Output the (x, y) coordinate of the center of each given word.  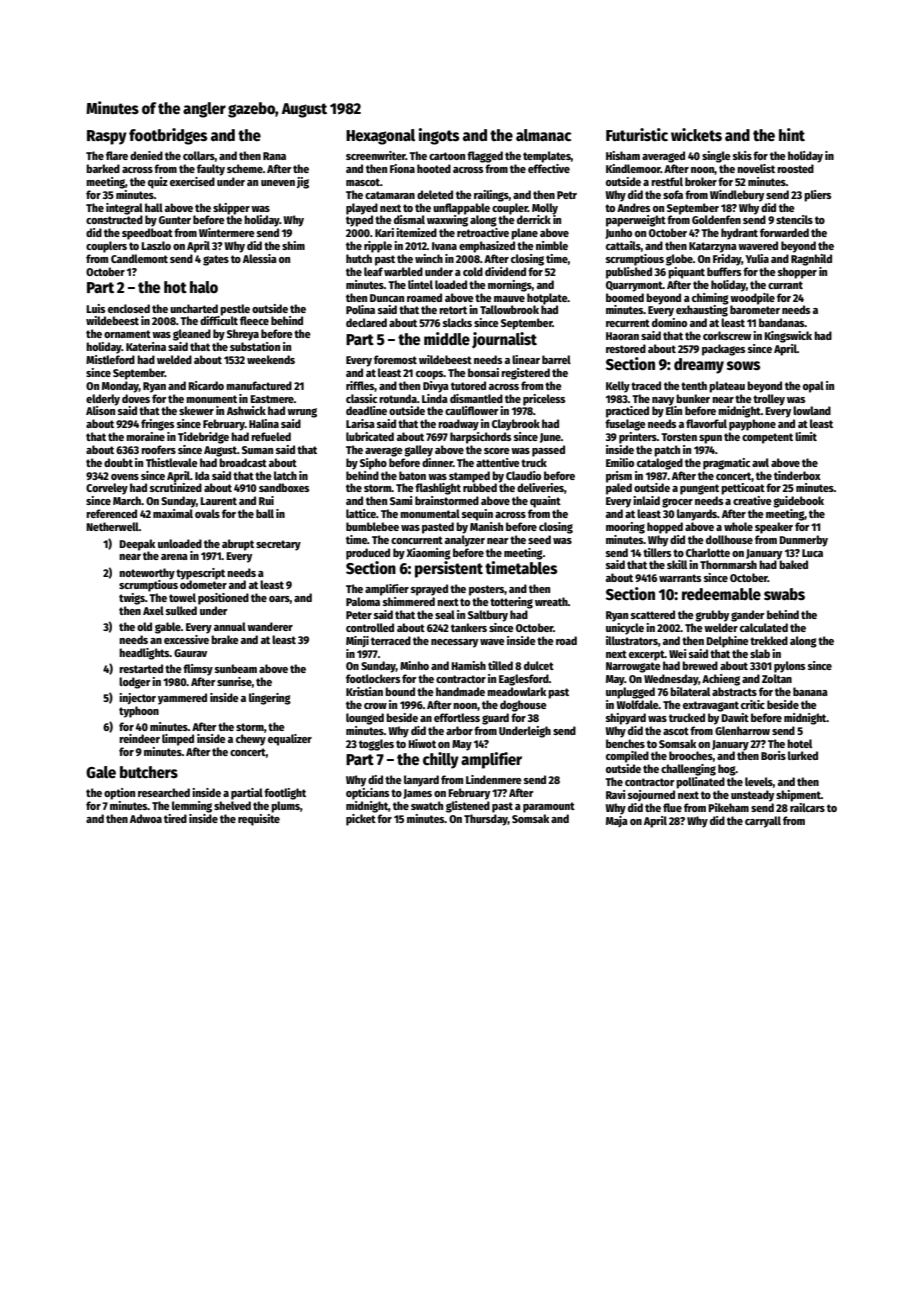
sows (743, 365)
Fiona (402, 168)
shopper (797, 273)
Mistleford (110, 359)
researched (164, 792)
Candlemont (139, 258)
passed (548, 451)
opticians (367, 794)
